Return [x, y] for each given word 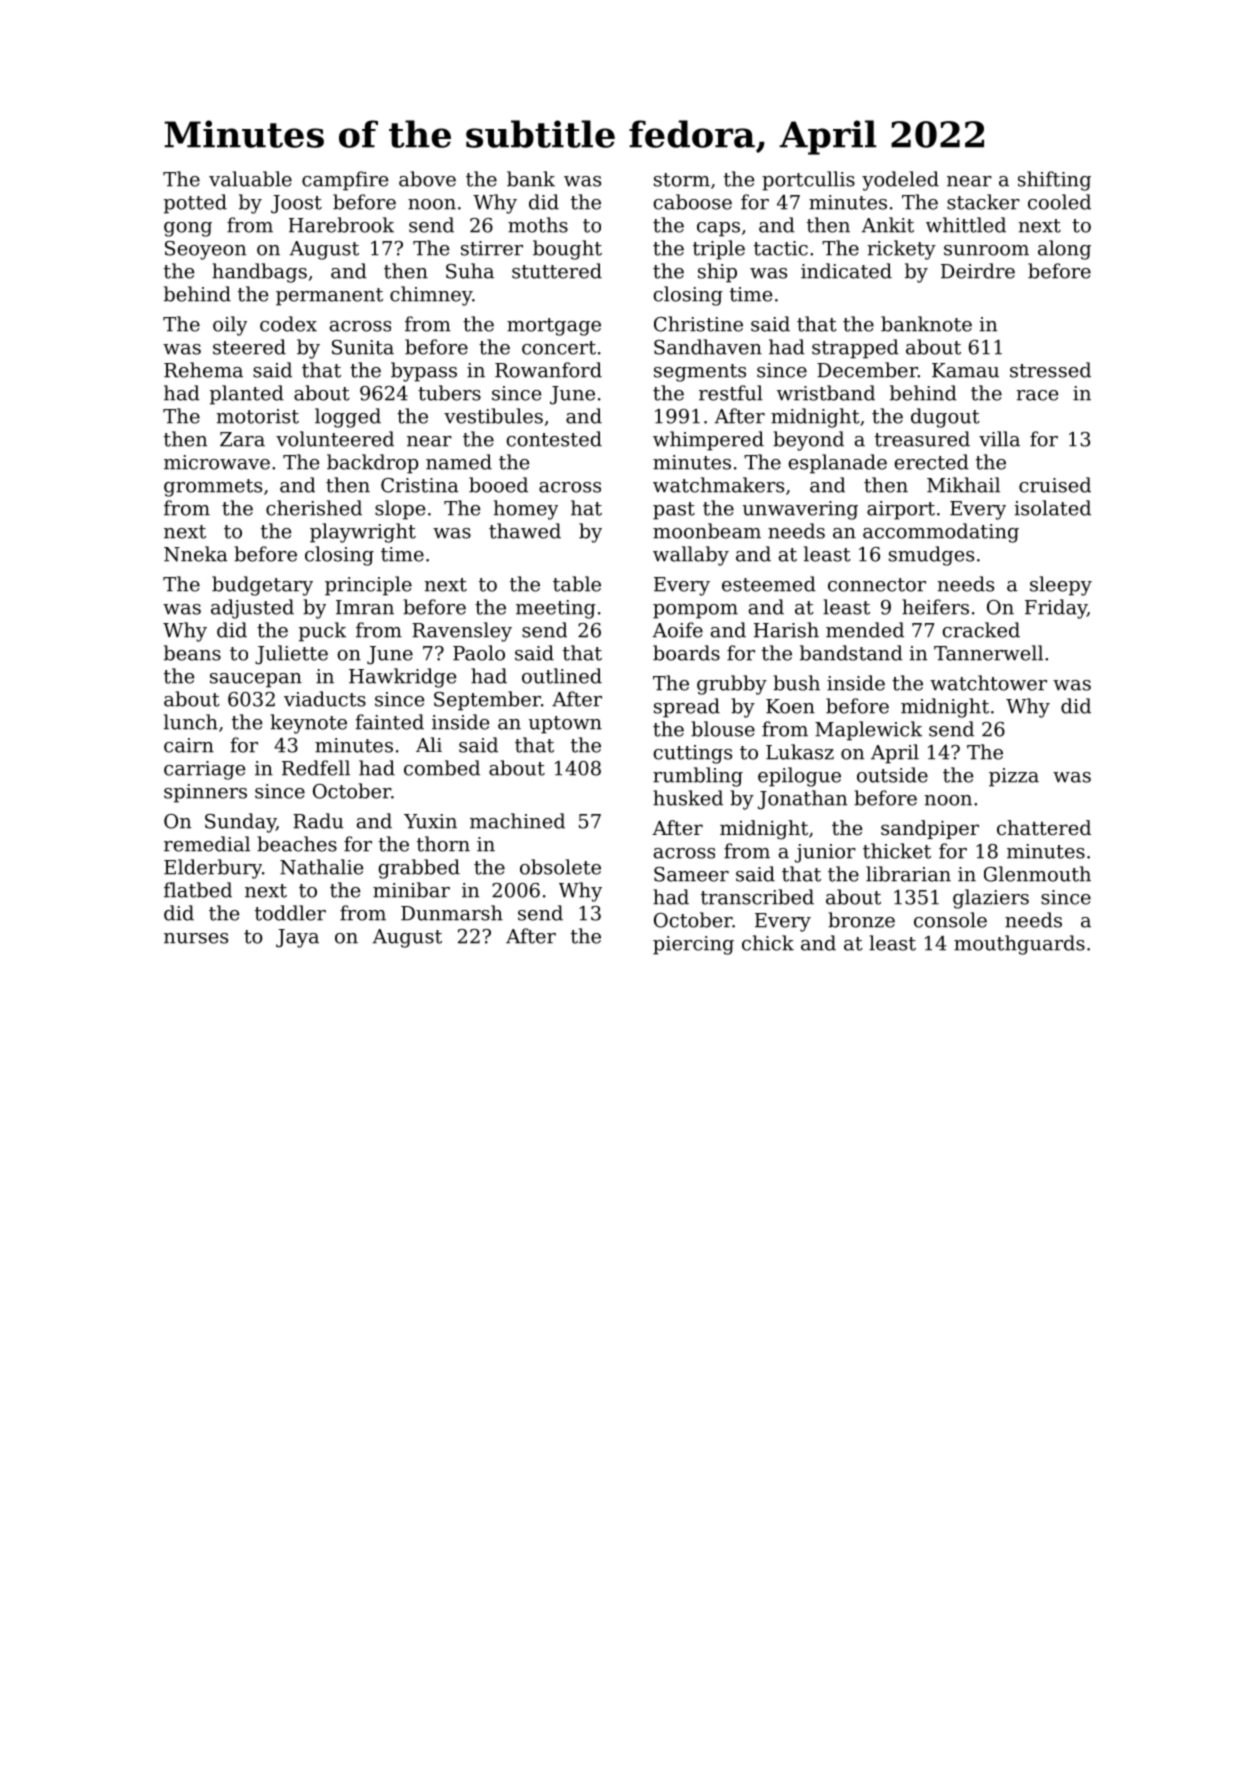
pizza [1014, 777]
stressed [1050, 370]
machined [517, 821]
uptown [565, 725]
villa [999, 439]
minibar [411, 890]
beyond [808, 441]
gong [188, 229]
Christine [698, 324]
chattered [1044, 828]
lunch [191, 722]
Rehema [203, 370]
